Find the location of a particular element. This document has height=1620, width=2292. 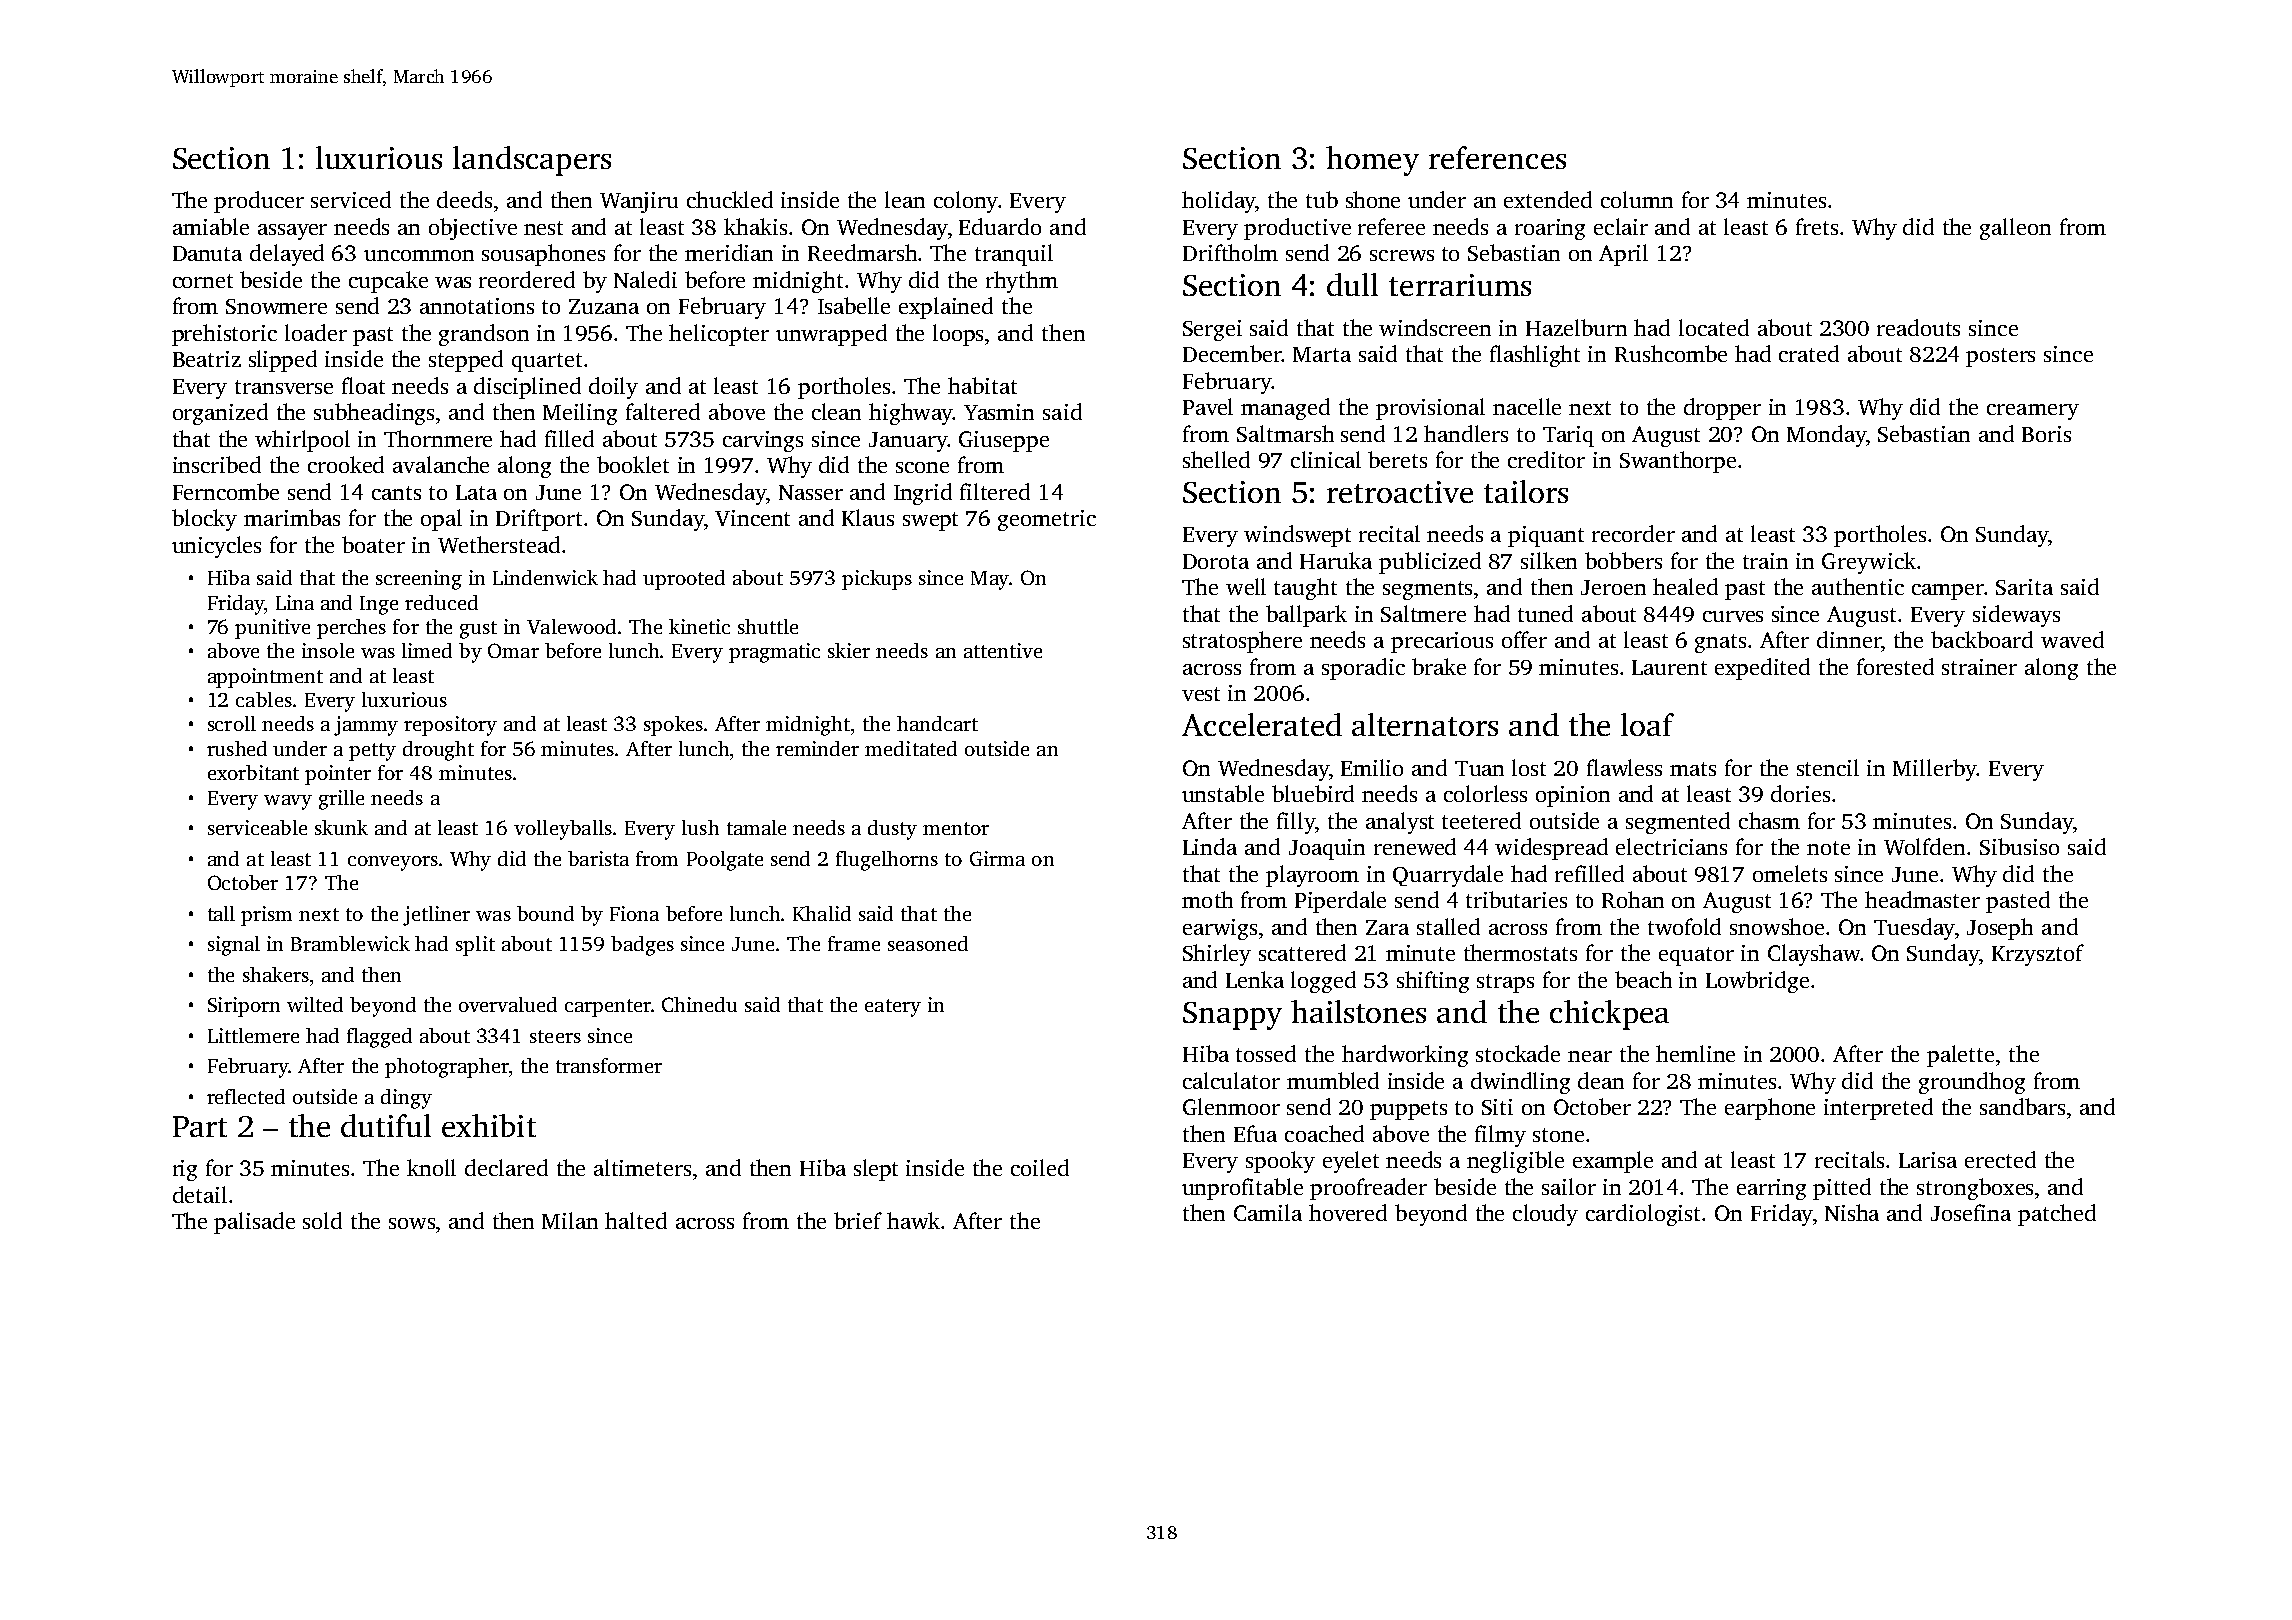

colony is located at coordinates (966, 202).
